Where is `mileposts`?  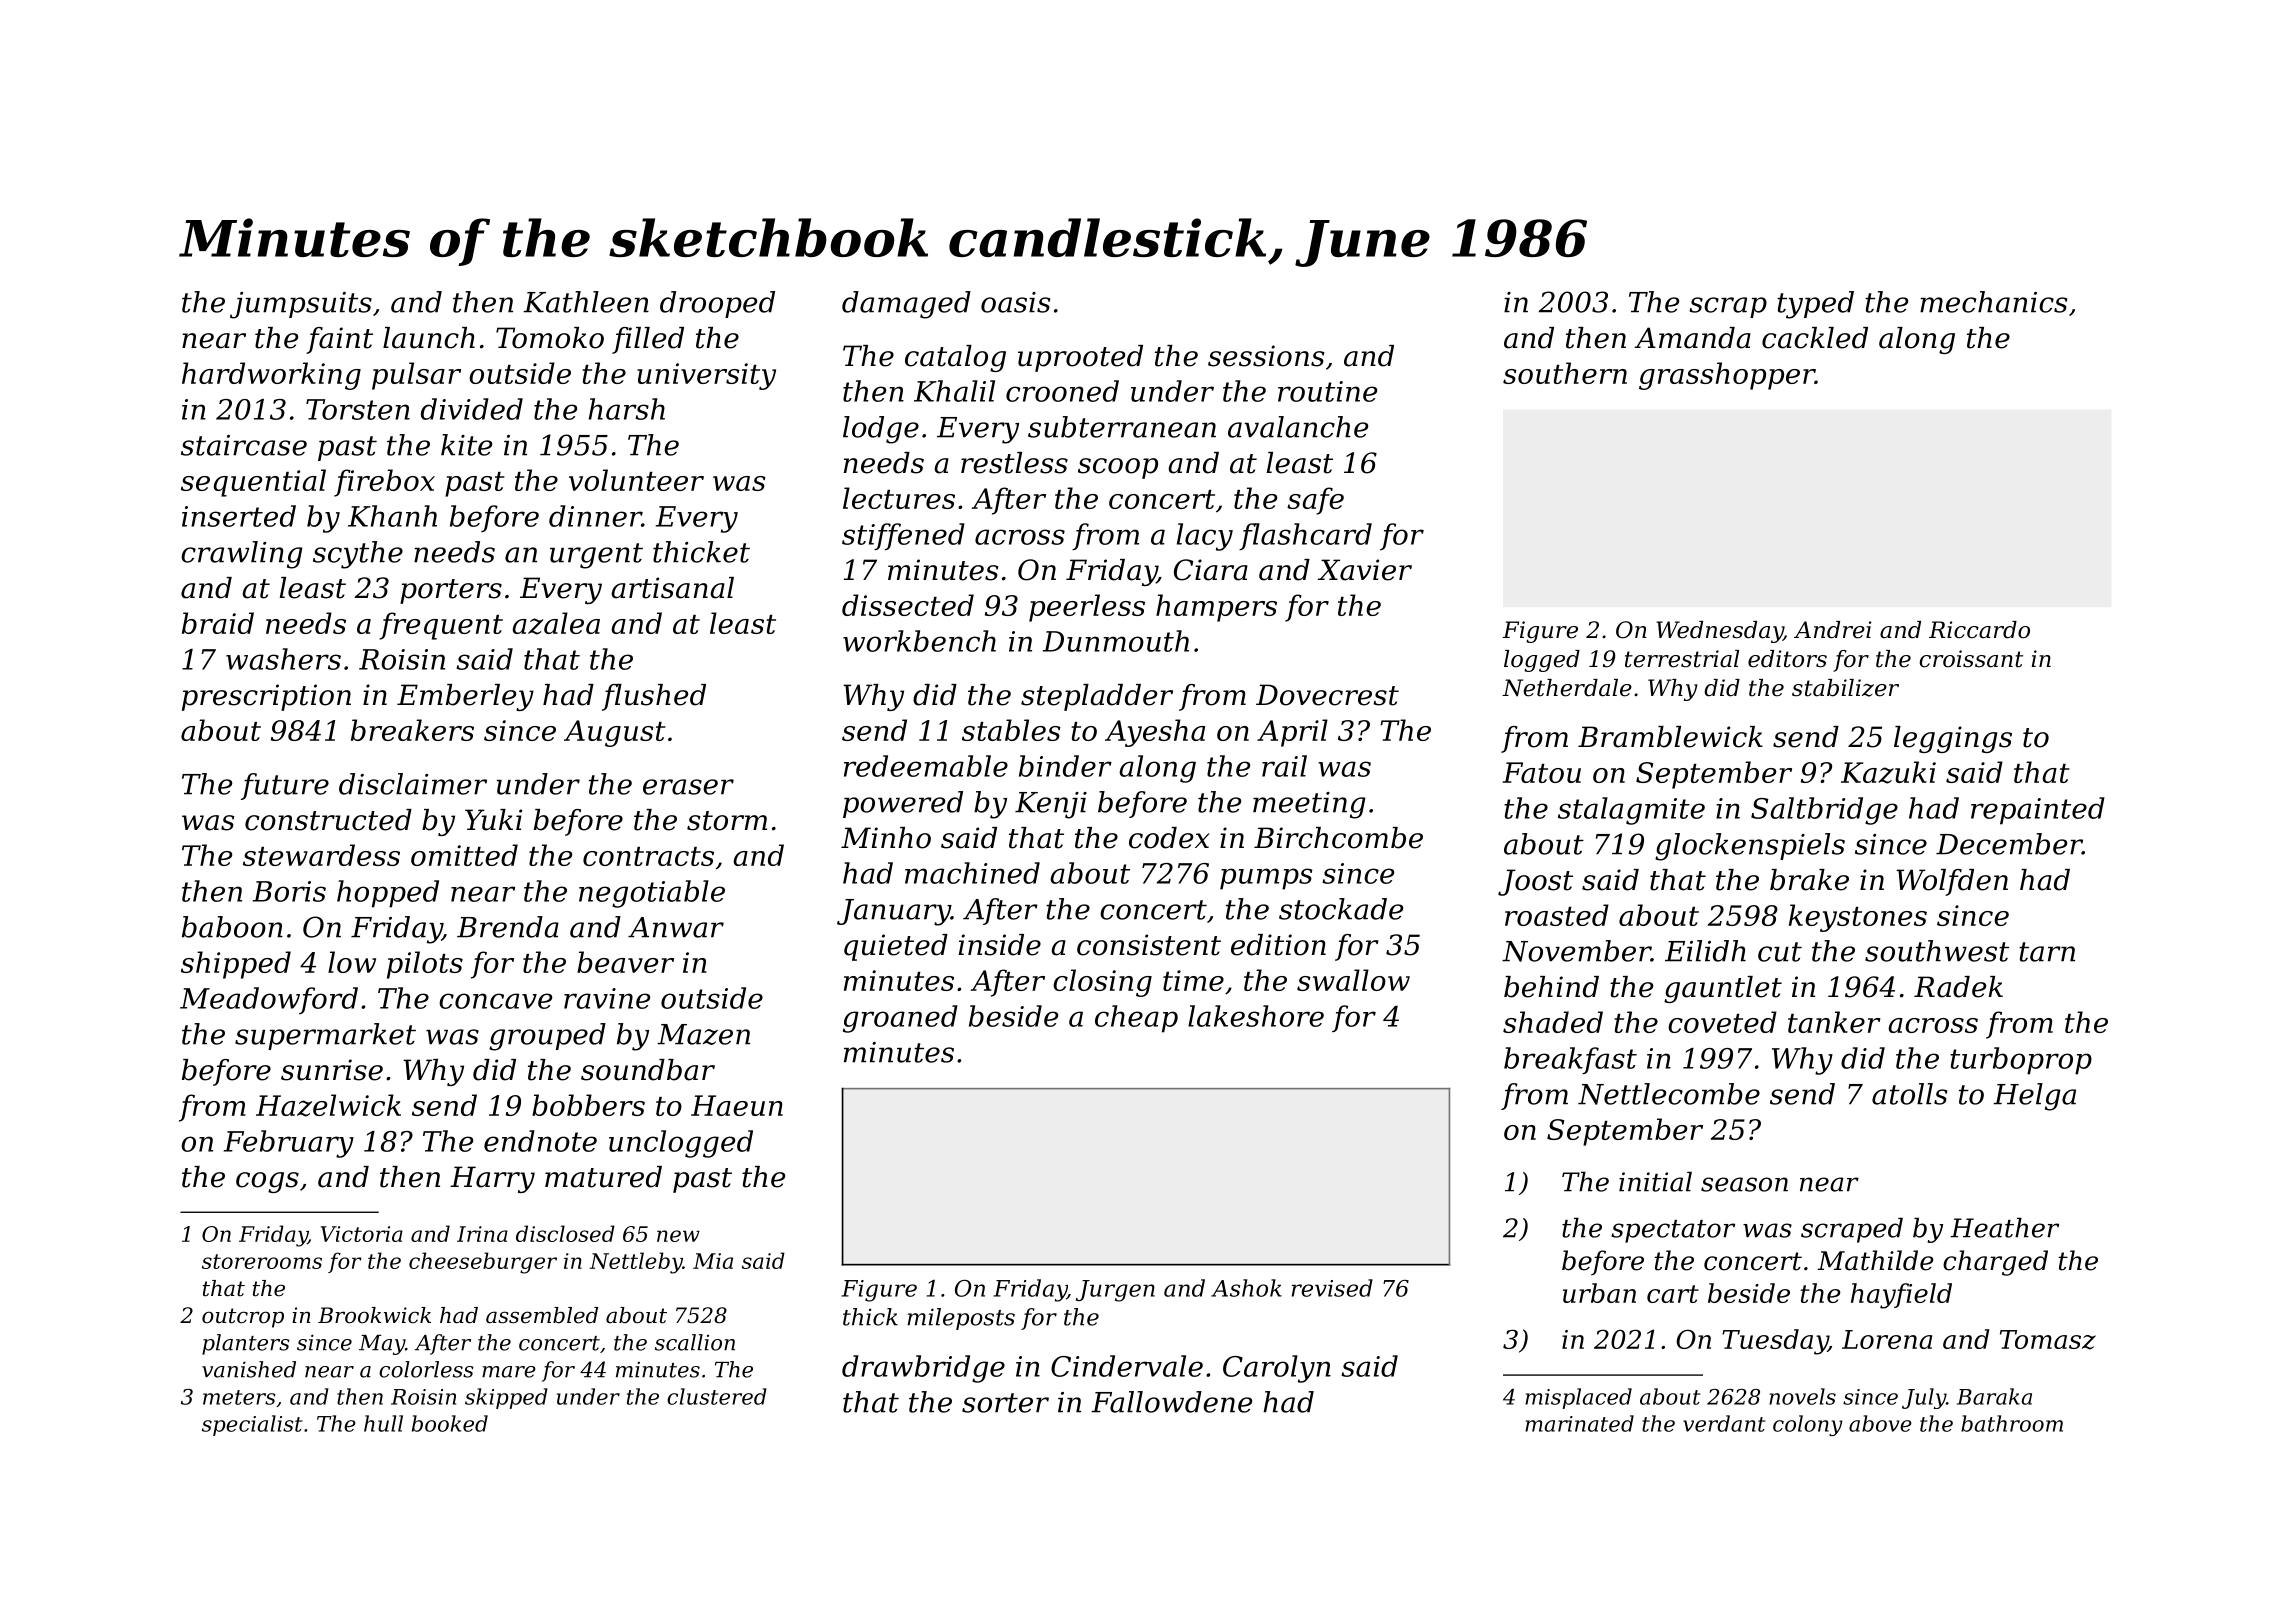
mileposts is located at coordinates (961, 1319).
